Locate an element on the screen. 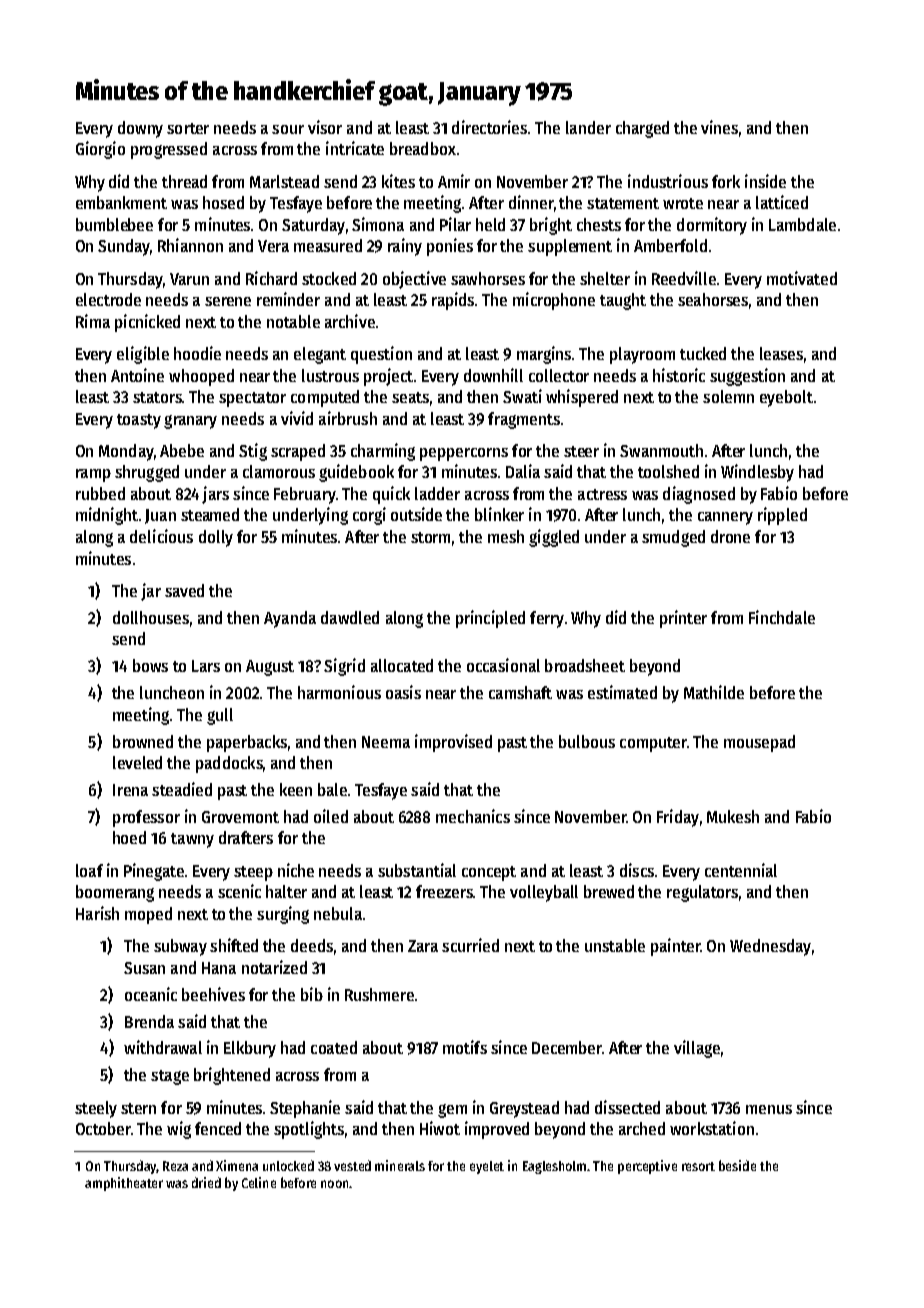 The image size is (924, 1308). amphitheater is located at coordinates (124, 1184).
